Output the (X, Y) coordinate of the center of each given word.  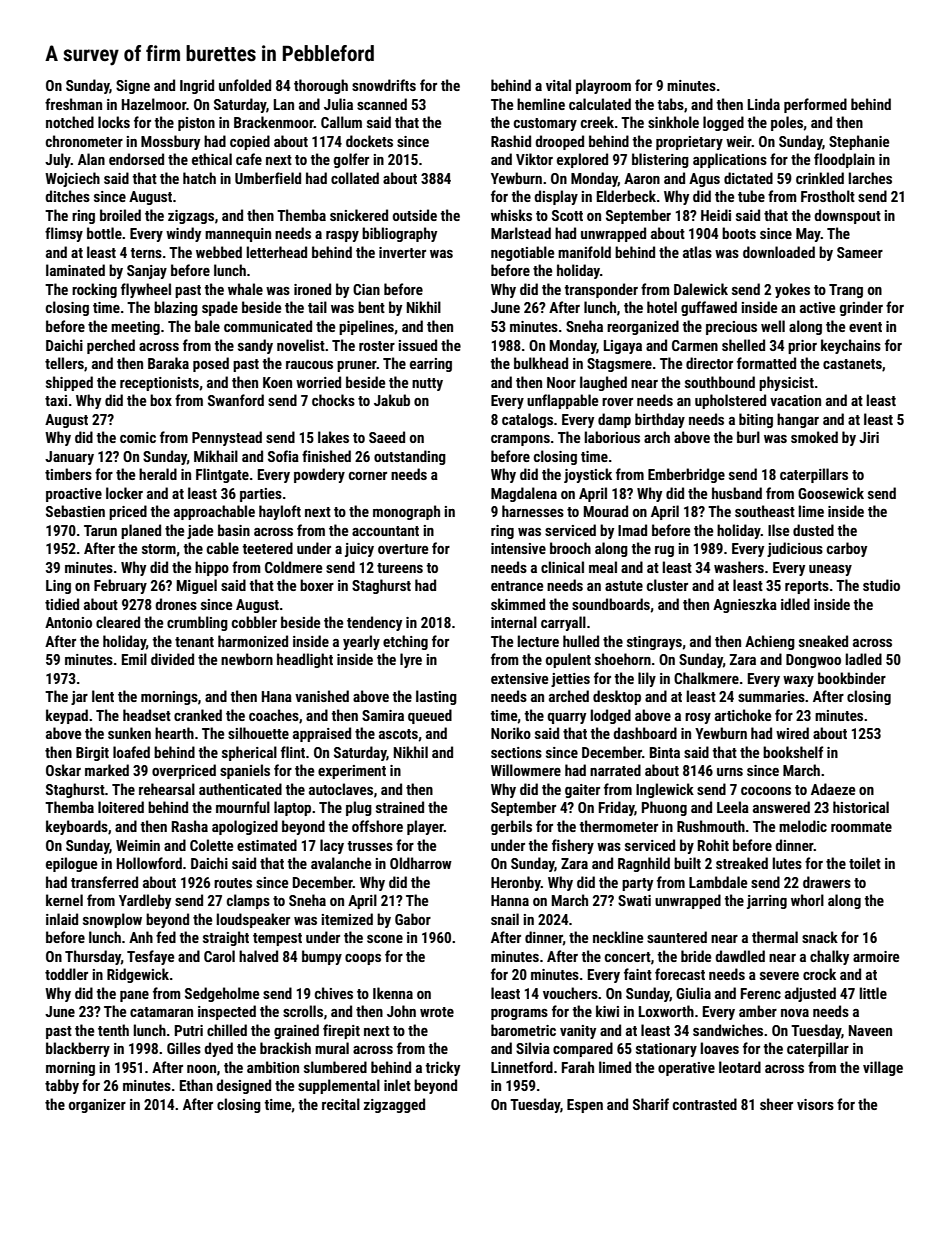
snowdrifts (384, 85)
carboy (847, 549)
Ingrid (197, 86)
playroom (603, 86)
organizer (97, 1106)
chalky (829, 957)
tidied (62, 604)
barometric (523, 1030)
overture (403, 549)
